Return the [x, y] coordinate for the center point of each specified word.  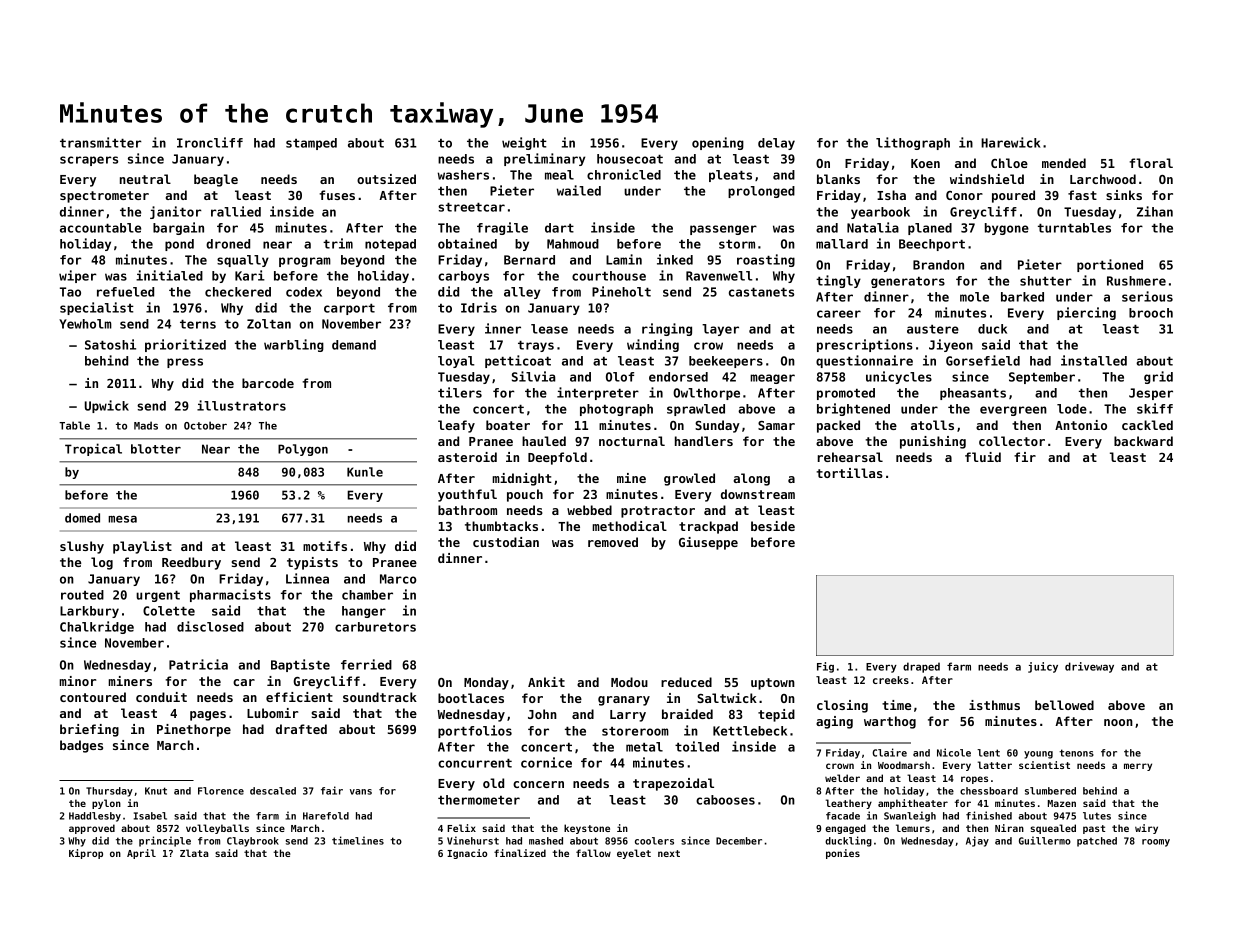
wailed [579, 190]
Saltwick [727, 698]
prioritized [185, 345]
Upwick [107, 406]
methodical [629, 526]
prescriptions [865, 345]
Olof [620, 377]
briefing [89, 730]
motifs [325, 546]
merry [1138, 767]
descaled [273, 791]
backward [1143, 441]
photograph [616, 410]
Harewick [1011, 142]
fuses [337, 195]
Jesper [1151, 394]
